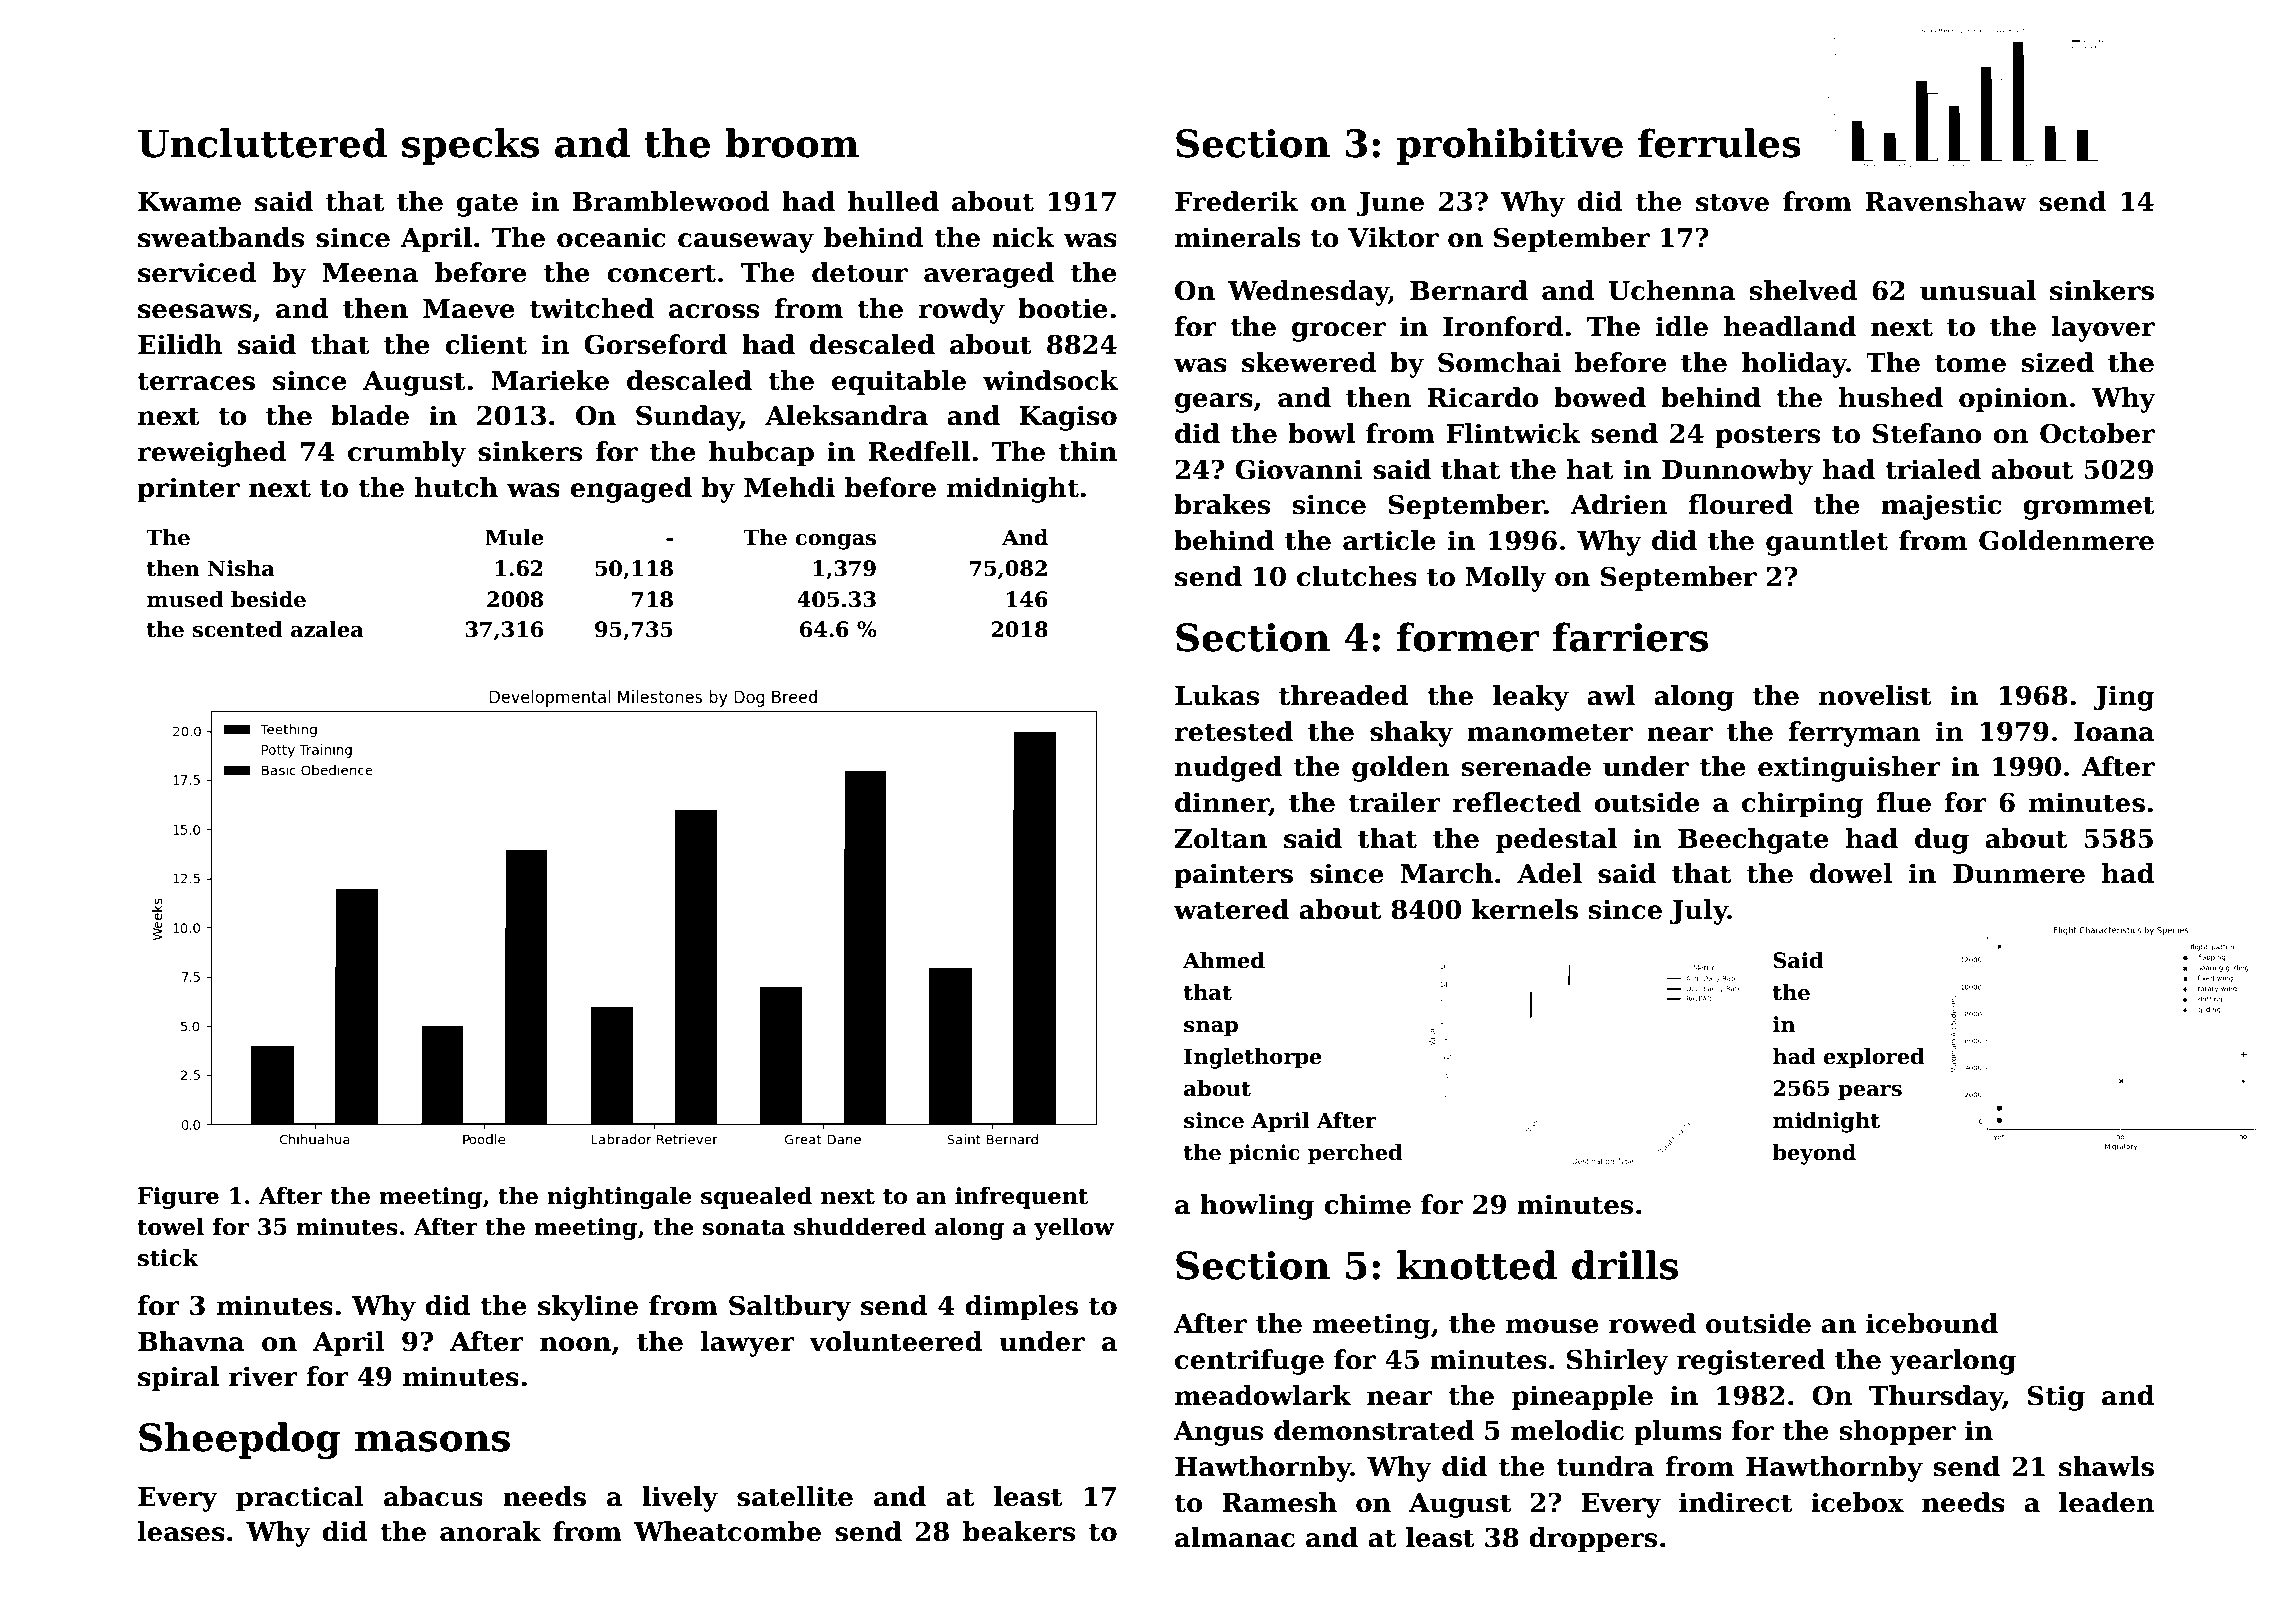 Image resolution: width=2292 pixels, height=1620 pixels. What do you see at coordinates (1393, 237) in the image?
I see `Viktor` at bounding box center [1393, 237].
